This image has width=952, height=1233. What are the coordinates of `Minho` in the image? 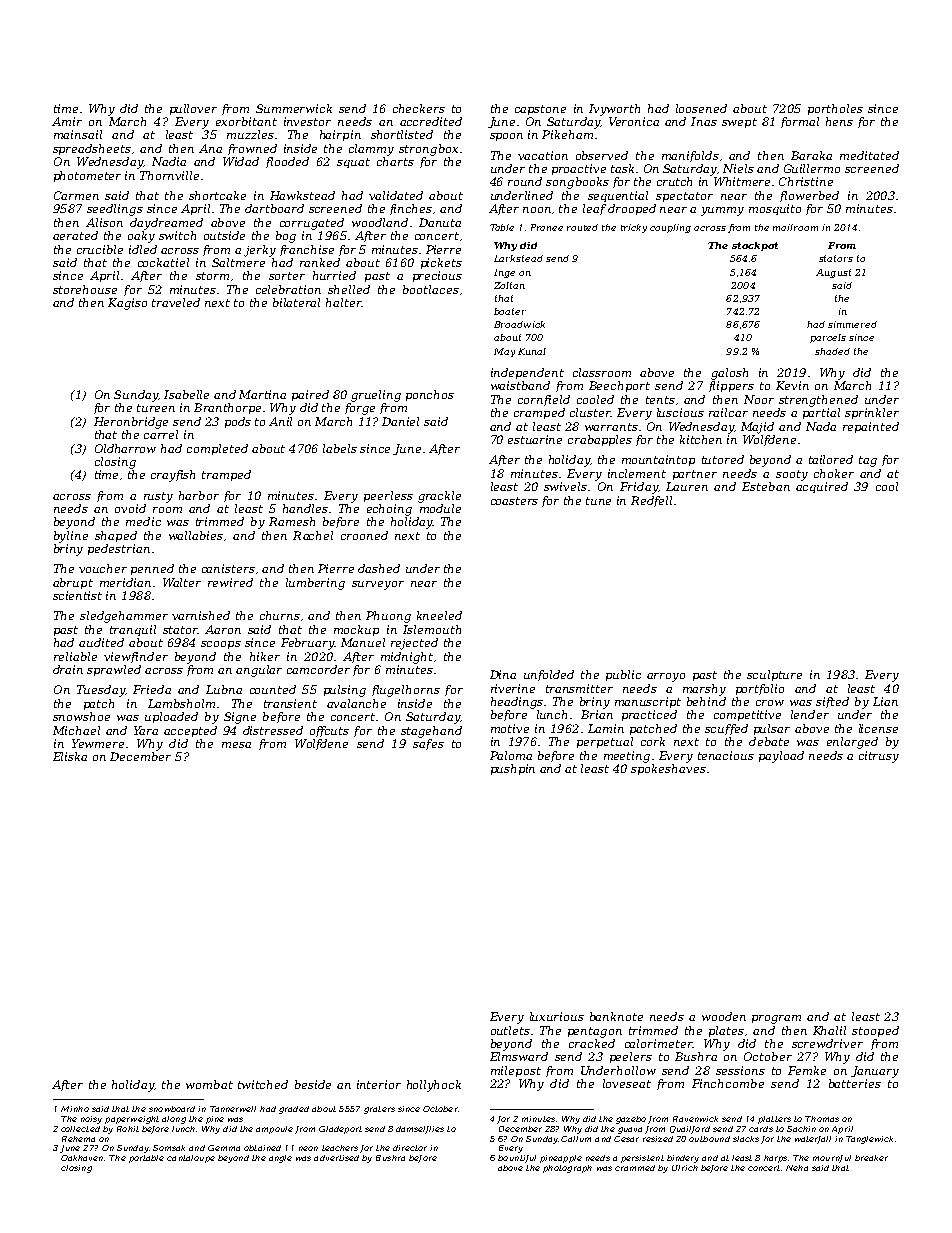 It's located at (75, 1109).
